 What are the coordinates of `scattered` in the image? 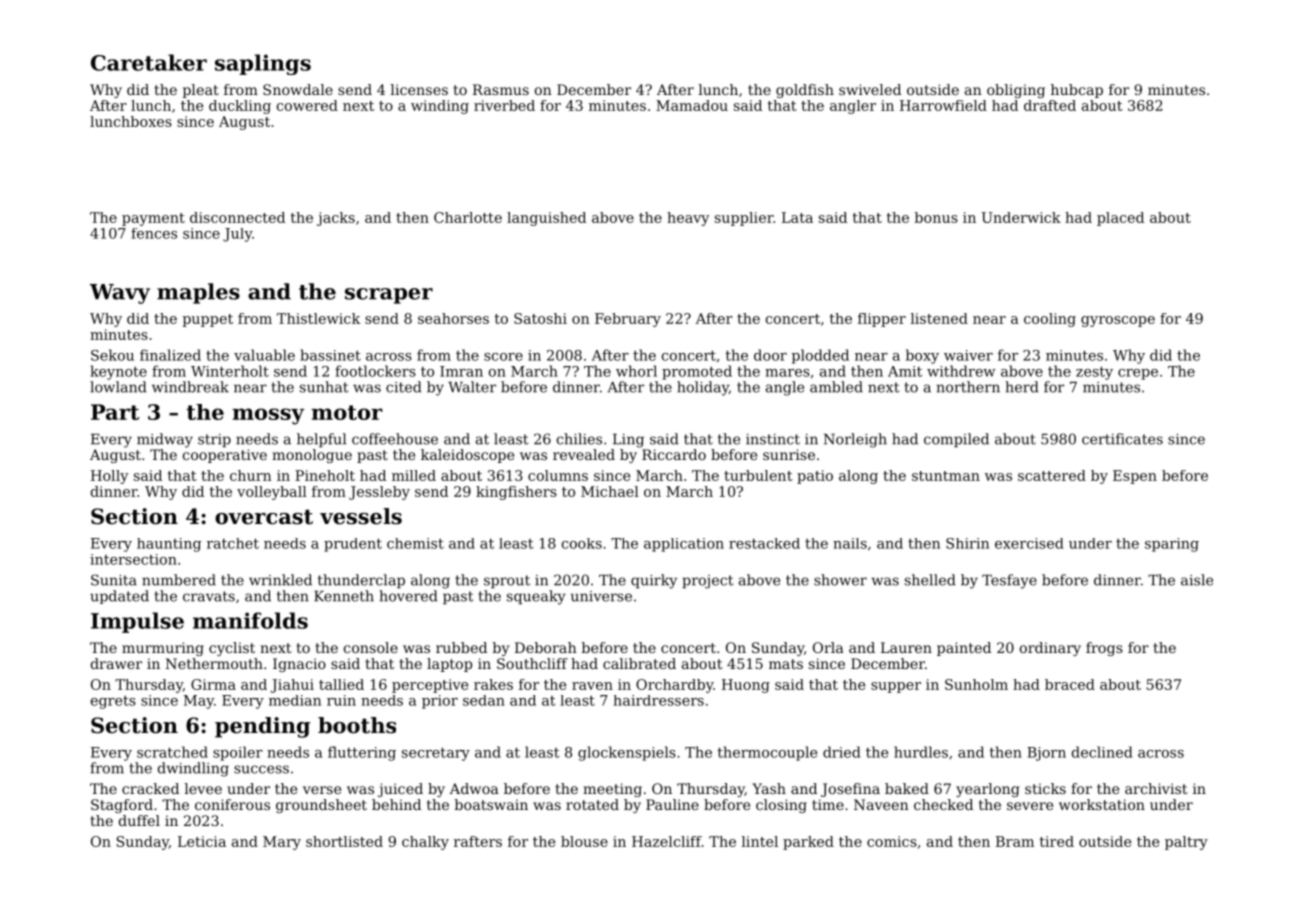 It's located at (1052, 475).
